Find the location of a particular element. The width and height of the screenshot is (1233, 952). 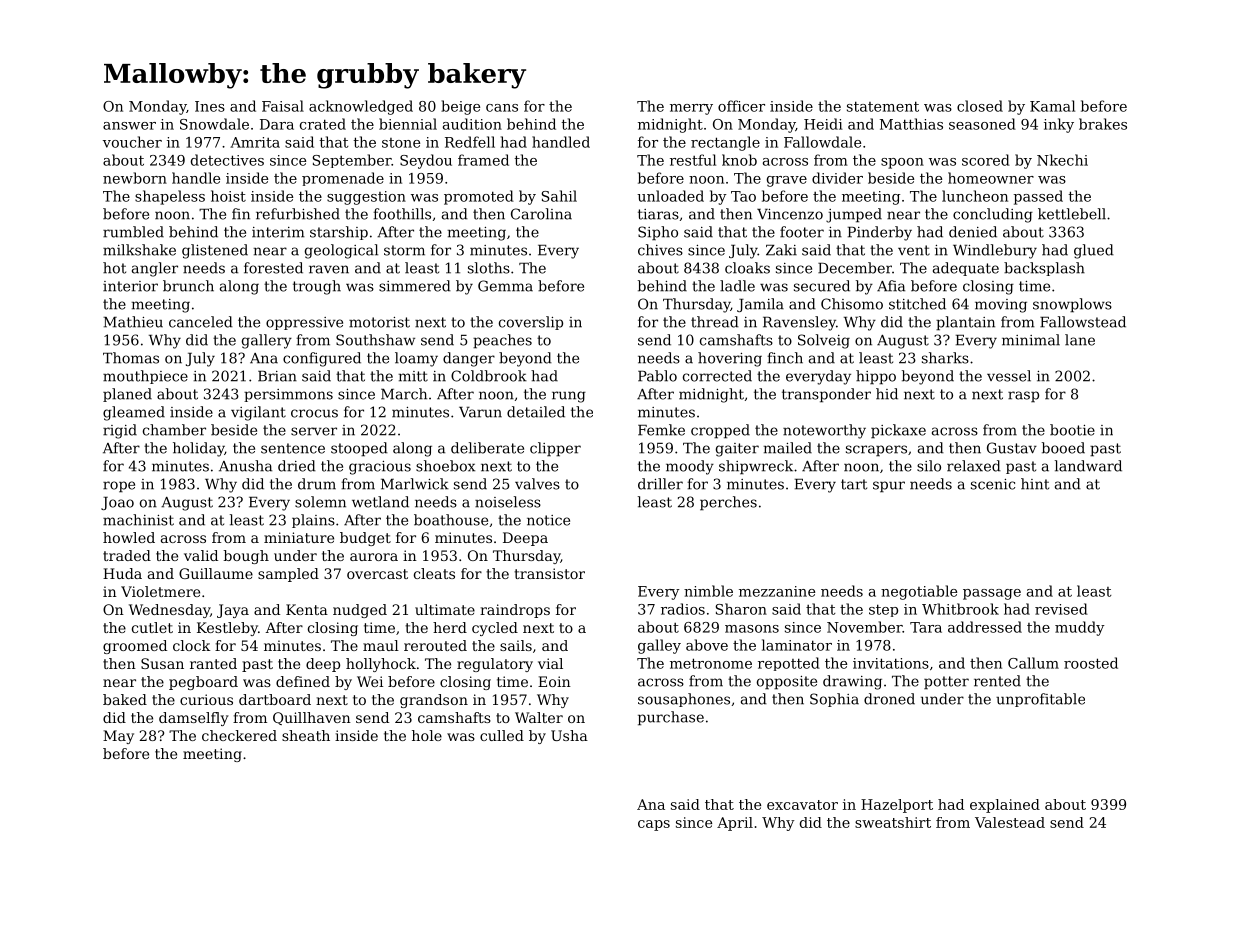

scenic is located at coordinates (993, 484).
